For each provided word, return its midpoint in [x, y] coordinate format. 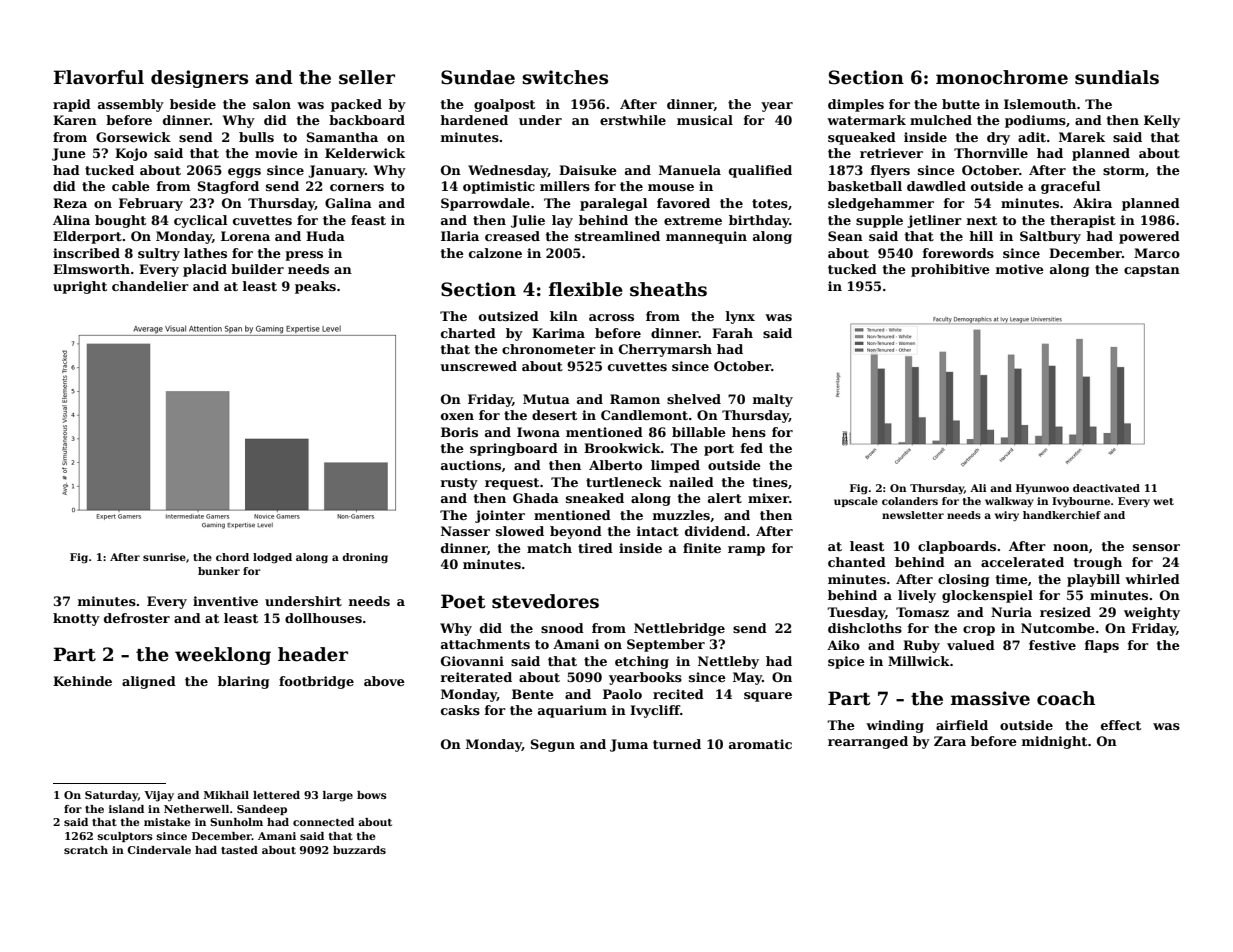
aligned [149, 682]
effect [1121, 725]
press [304, 256]
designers [199, 79]
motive [1020, 269]
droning [365, 558]
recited [678, 694]
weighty [1152, 613]
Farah [732, 333]
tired [595, 548]
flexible [586, 289]
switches [565, 77]
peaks [315, 287]
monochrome [1002, 77]
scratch [86, 850]
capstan [1152, 271]
